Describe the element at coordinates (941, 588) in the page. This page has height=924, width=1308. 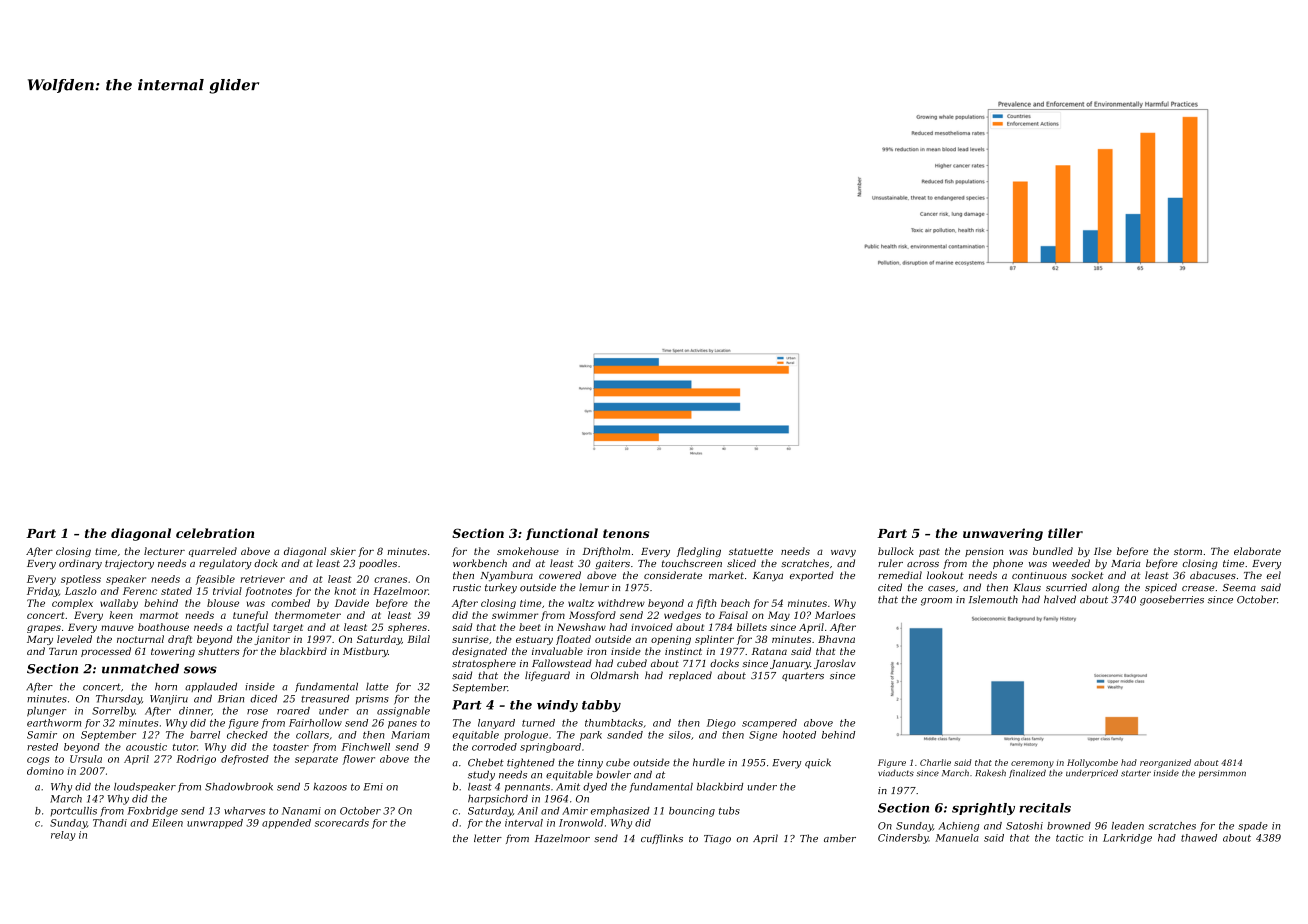
I see `cases` at that location.
